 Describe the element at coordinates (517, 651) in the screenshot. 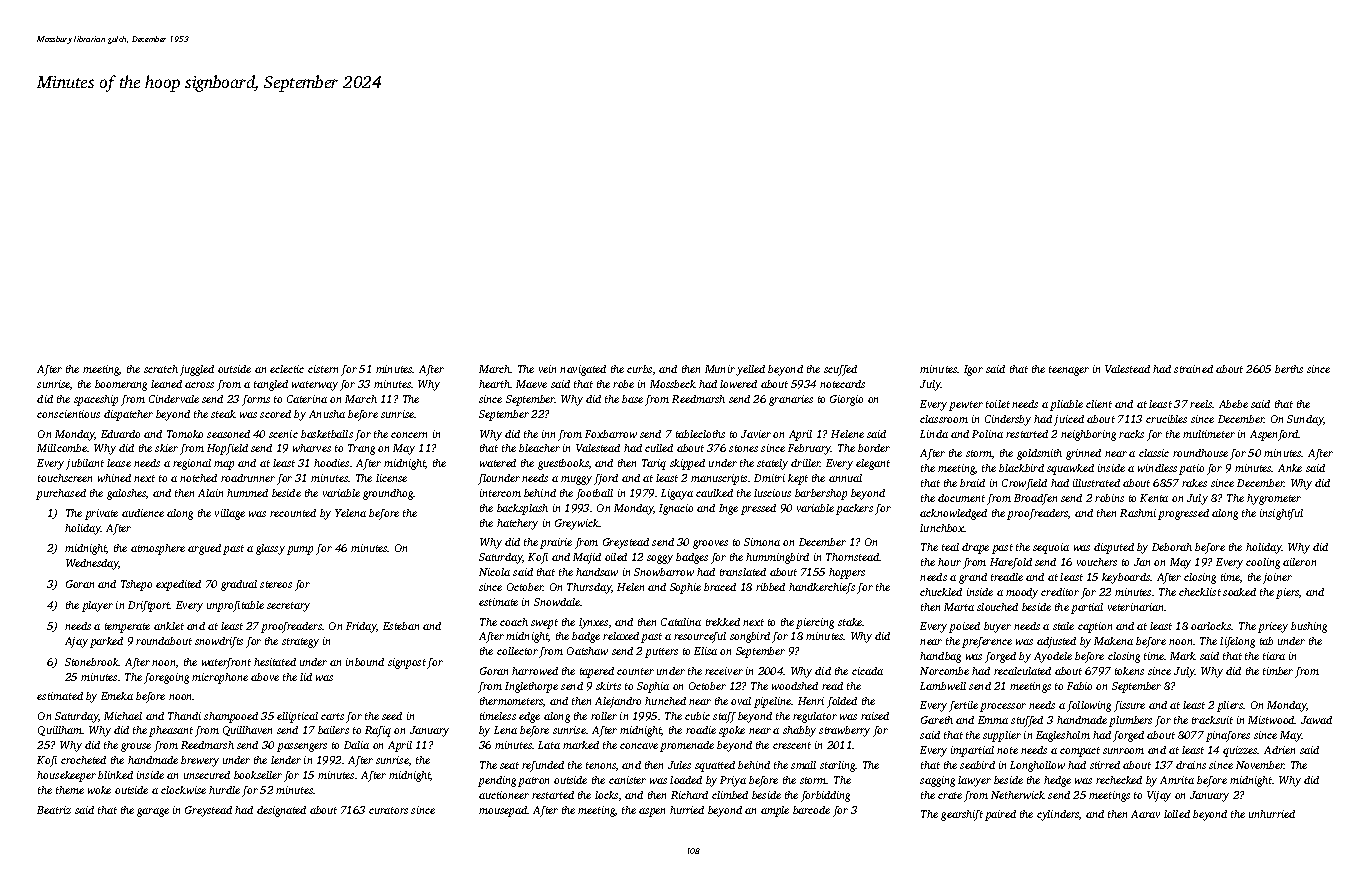

I see `collector` at that location.
